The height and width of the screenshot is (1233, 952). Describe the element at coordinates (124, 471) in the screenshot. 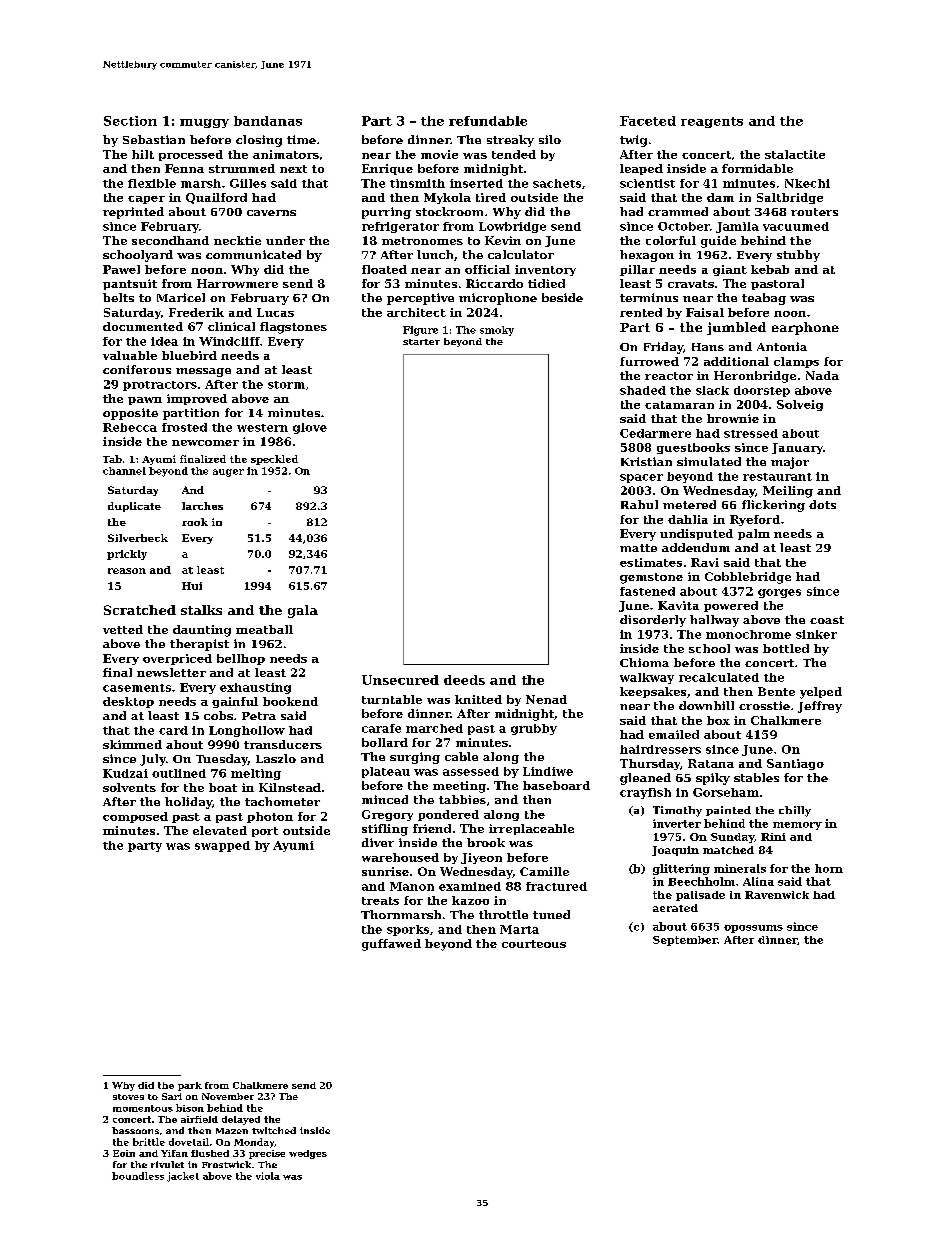

I see `channel` at that location.
